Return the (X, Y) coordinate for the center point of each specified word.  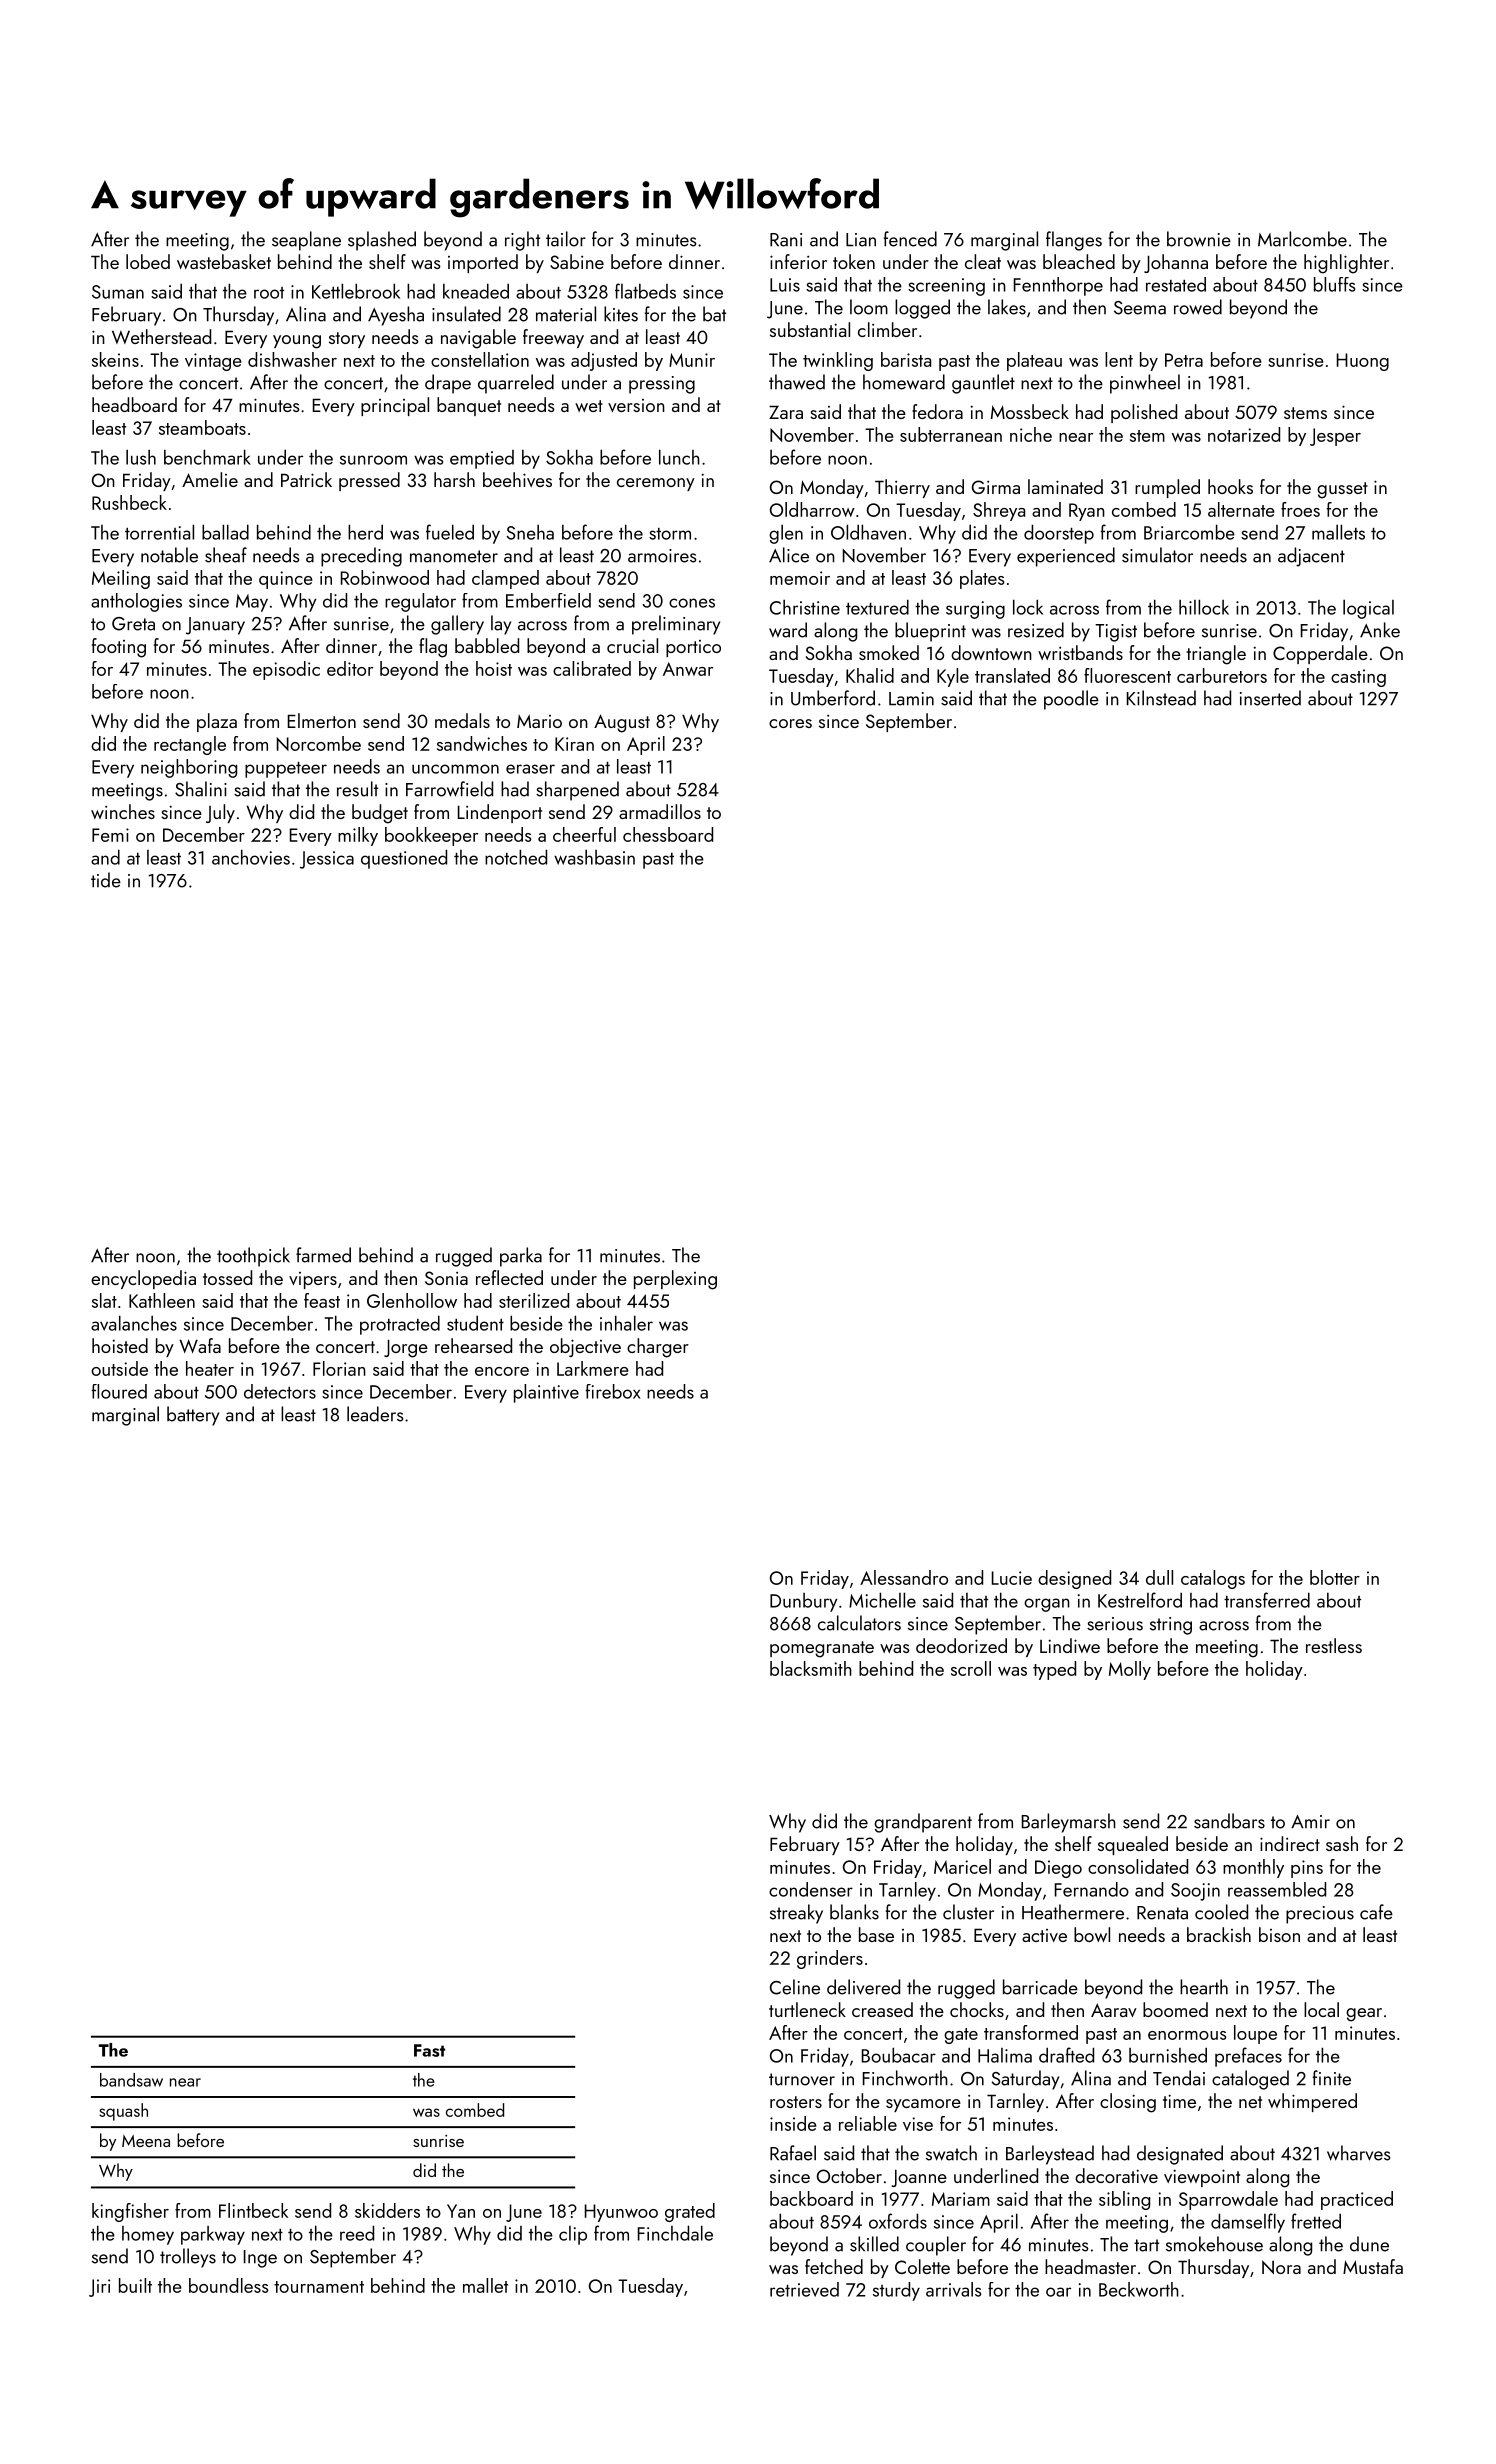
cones (692, 603)
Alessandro (904, 1577)
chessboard (668, 834)
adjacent (1311, 557)
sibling (1124, 2200)
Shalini (201, 789)
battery (193, 1416)
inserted (1270, 698)
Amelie (210, 479)
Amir (1310, 1822)
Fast (429, 2050)
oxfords (898, 2221)
